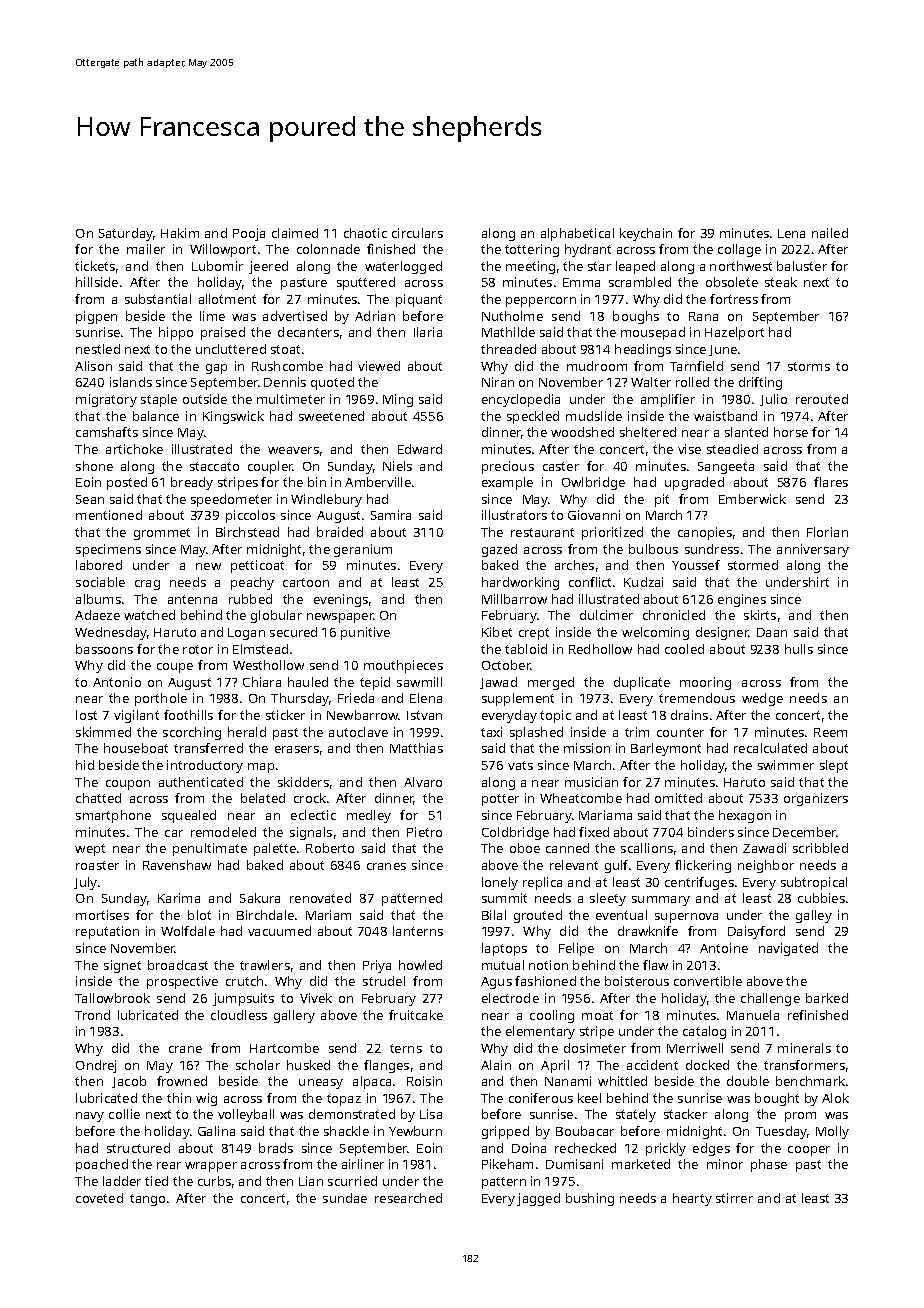 Image resolution: width=924 pixels, height=1308 pixels. Describe the element at coordinates (646, 234) in the page. I see `keychain` at that location.
